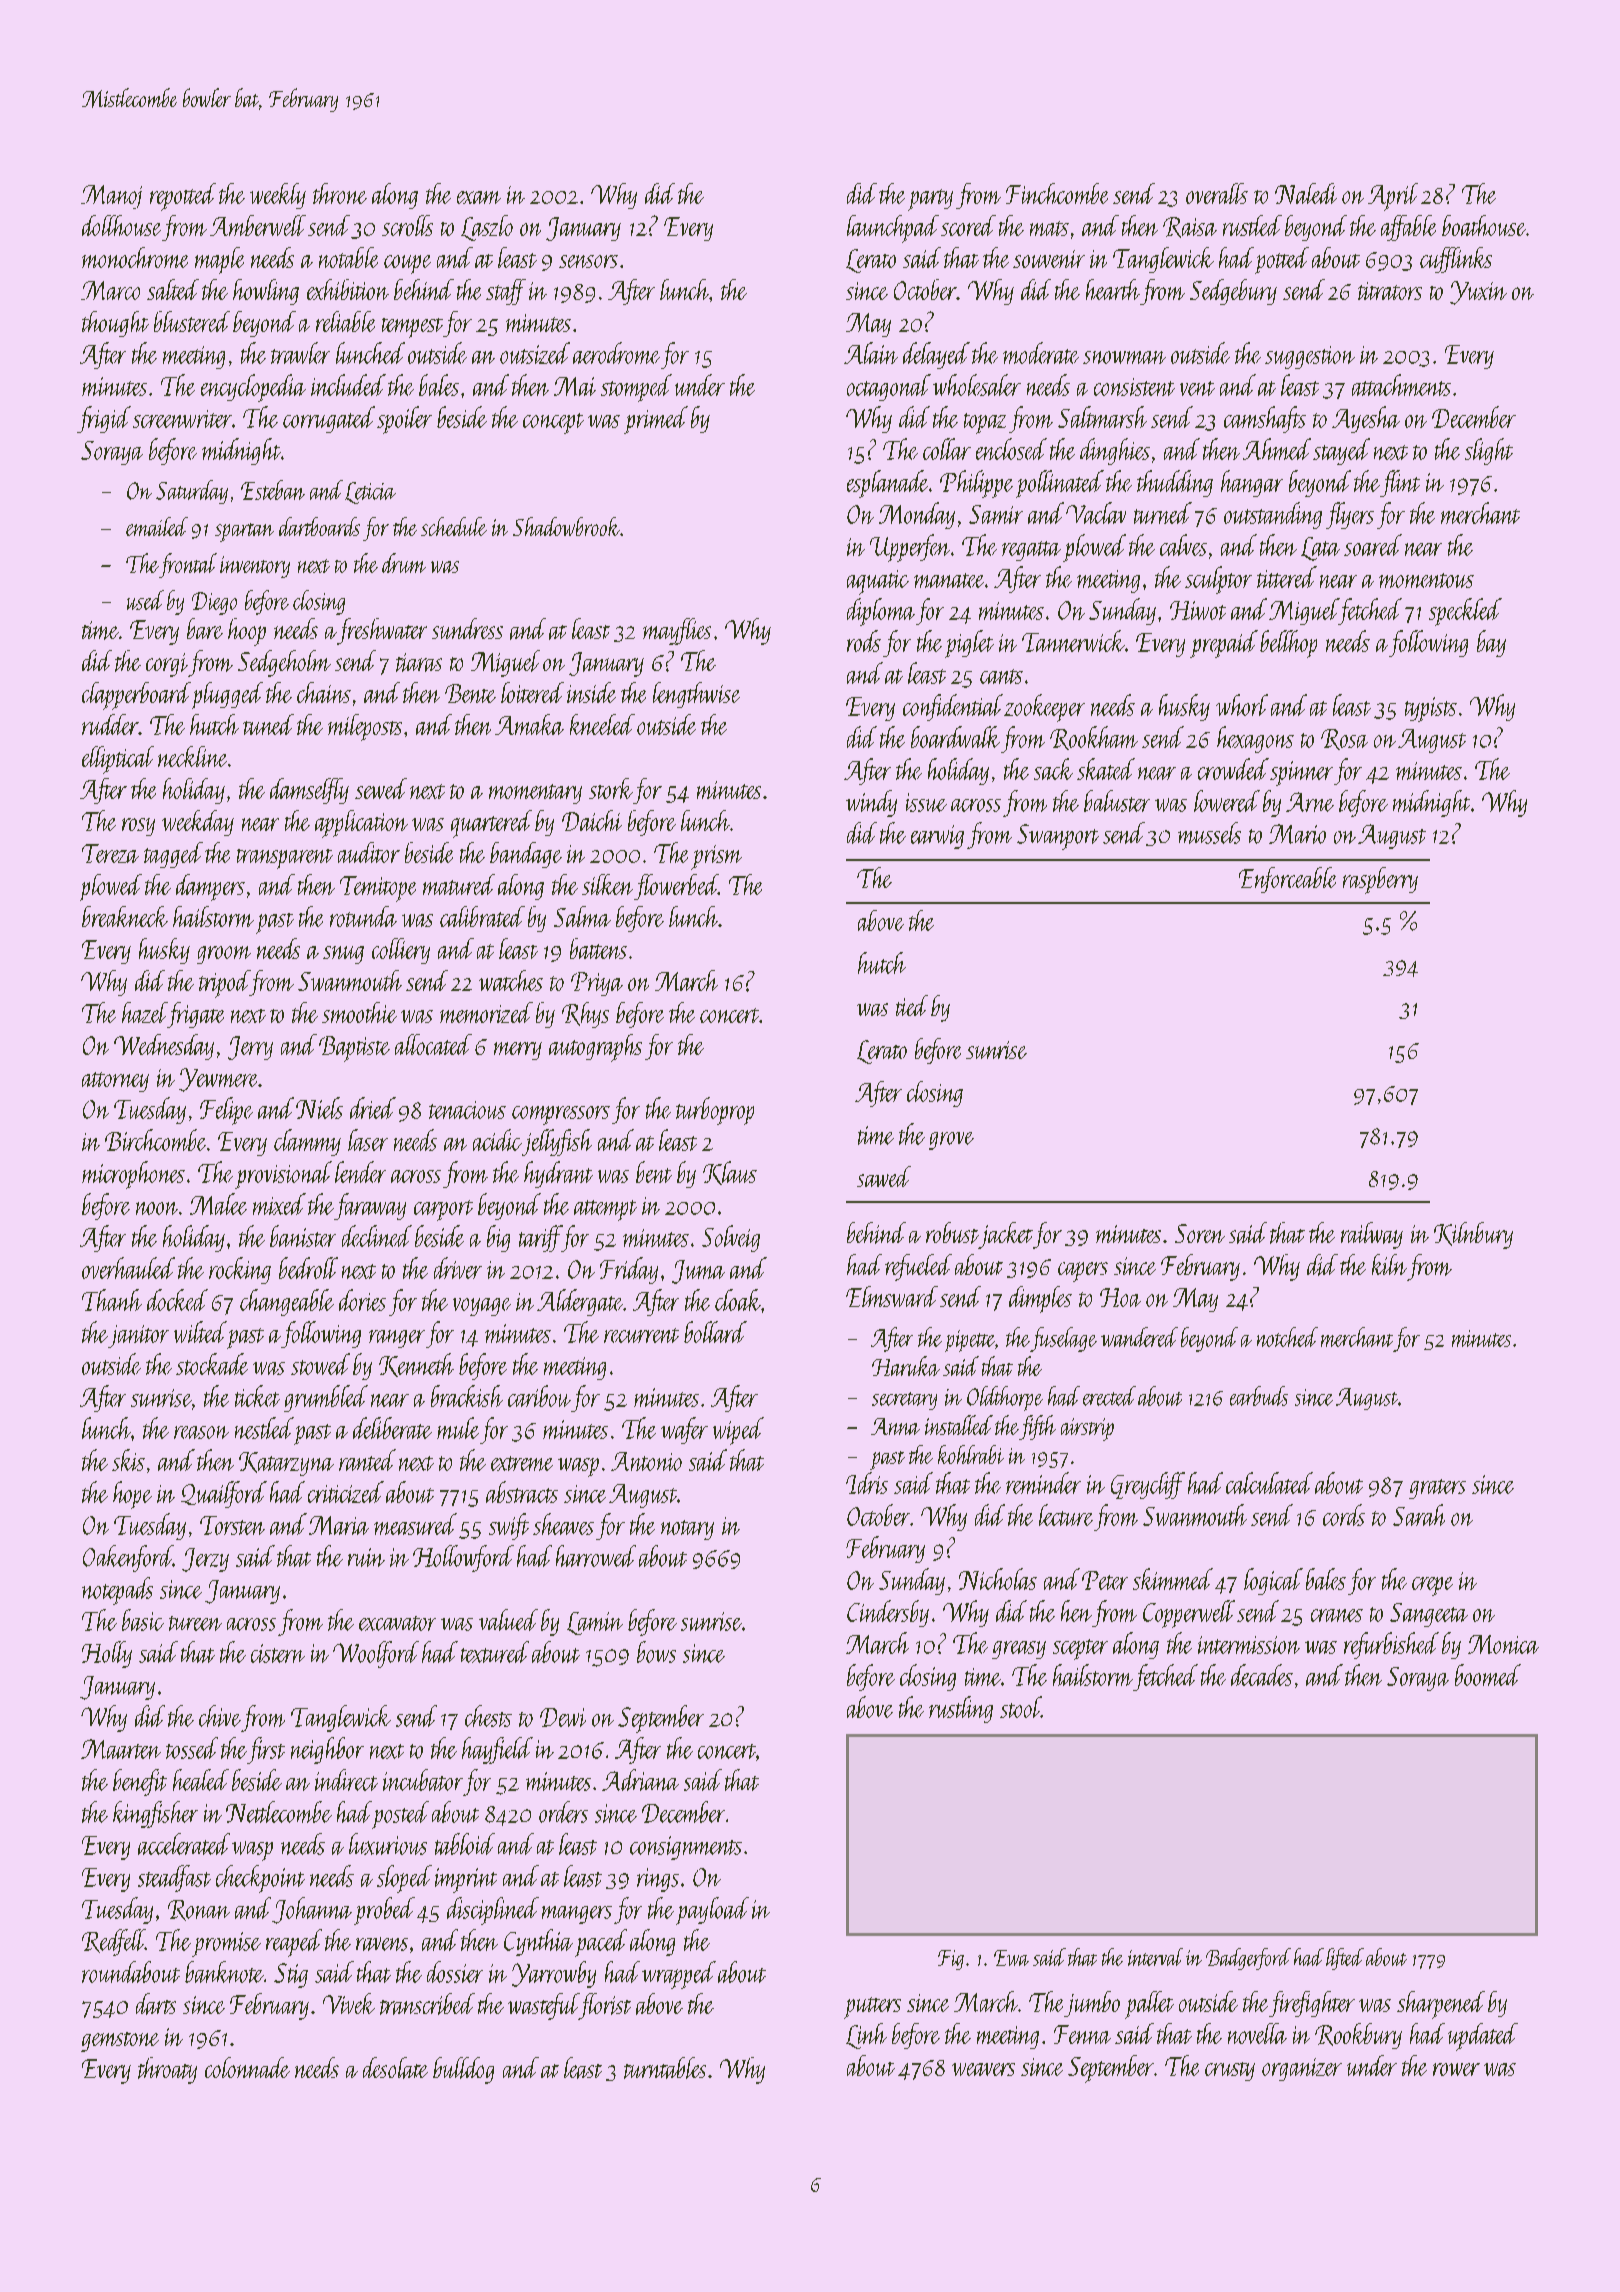 The height and width of the screenshot is (2292, 1620). What do you see at coordinates (1230, 2071) in the screenshot?
I see `crusty` at bounding box center [1230, 2071].
